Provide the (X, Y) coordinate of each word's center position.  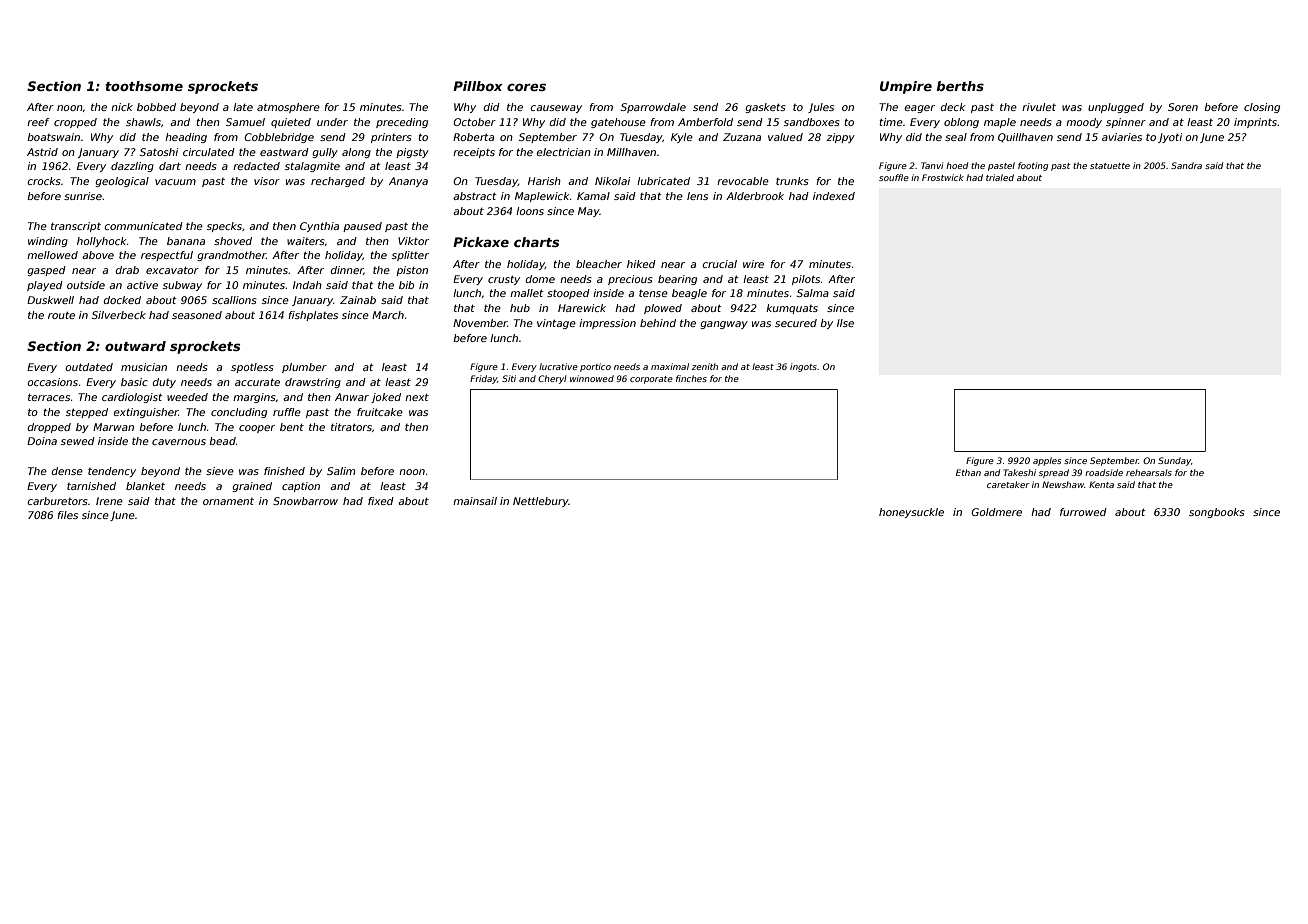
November (480, 323)
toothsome (144, 86)
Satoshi (159, 152)
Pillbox (478, 86)
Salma (813, 293)
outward (135, 346)
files (67, 515)
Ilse (845, 323)
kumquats (792, 309)
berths (960, 86)
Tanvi (932, 165)
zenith (704, 366)
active (142, 285)
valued (785, 137)
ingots (803, 367)
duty (164, 383)
